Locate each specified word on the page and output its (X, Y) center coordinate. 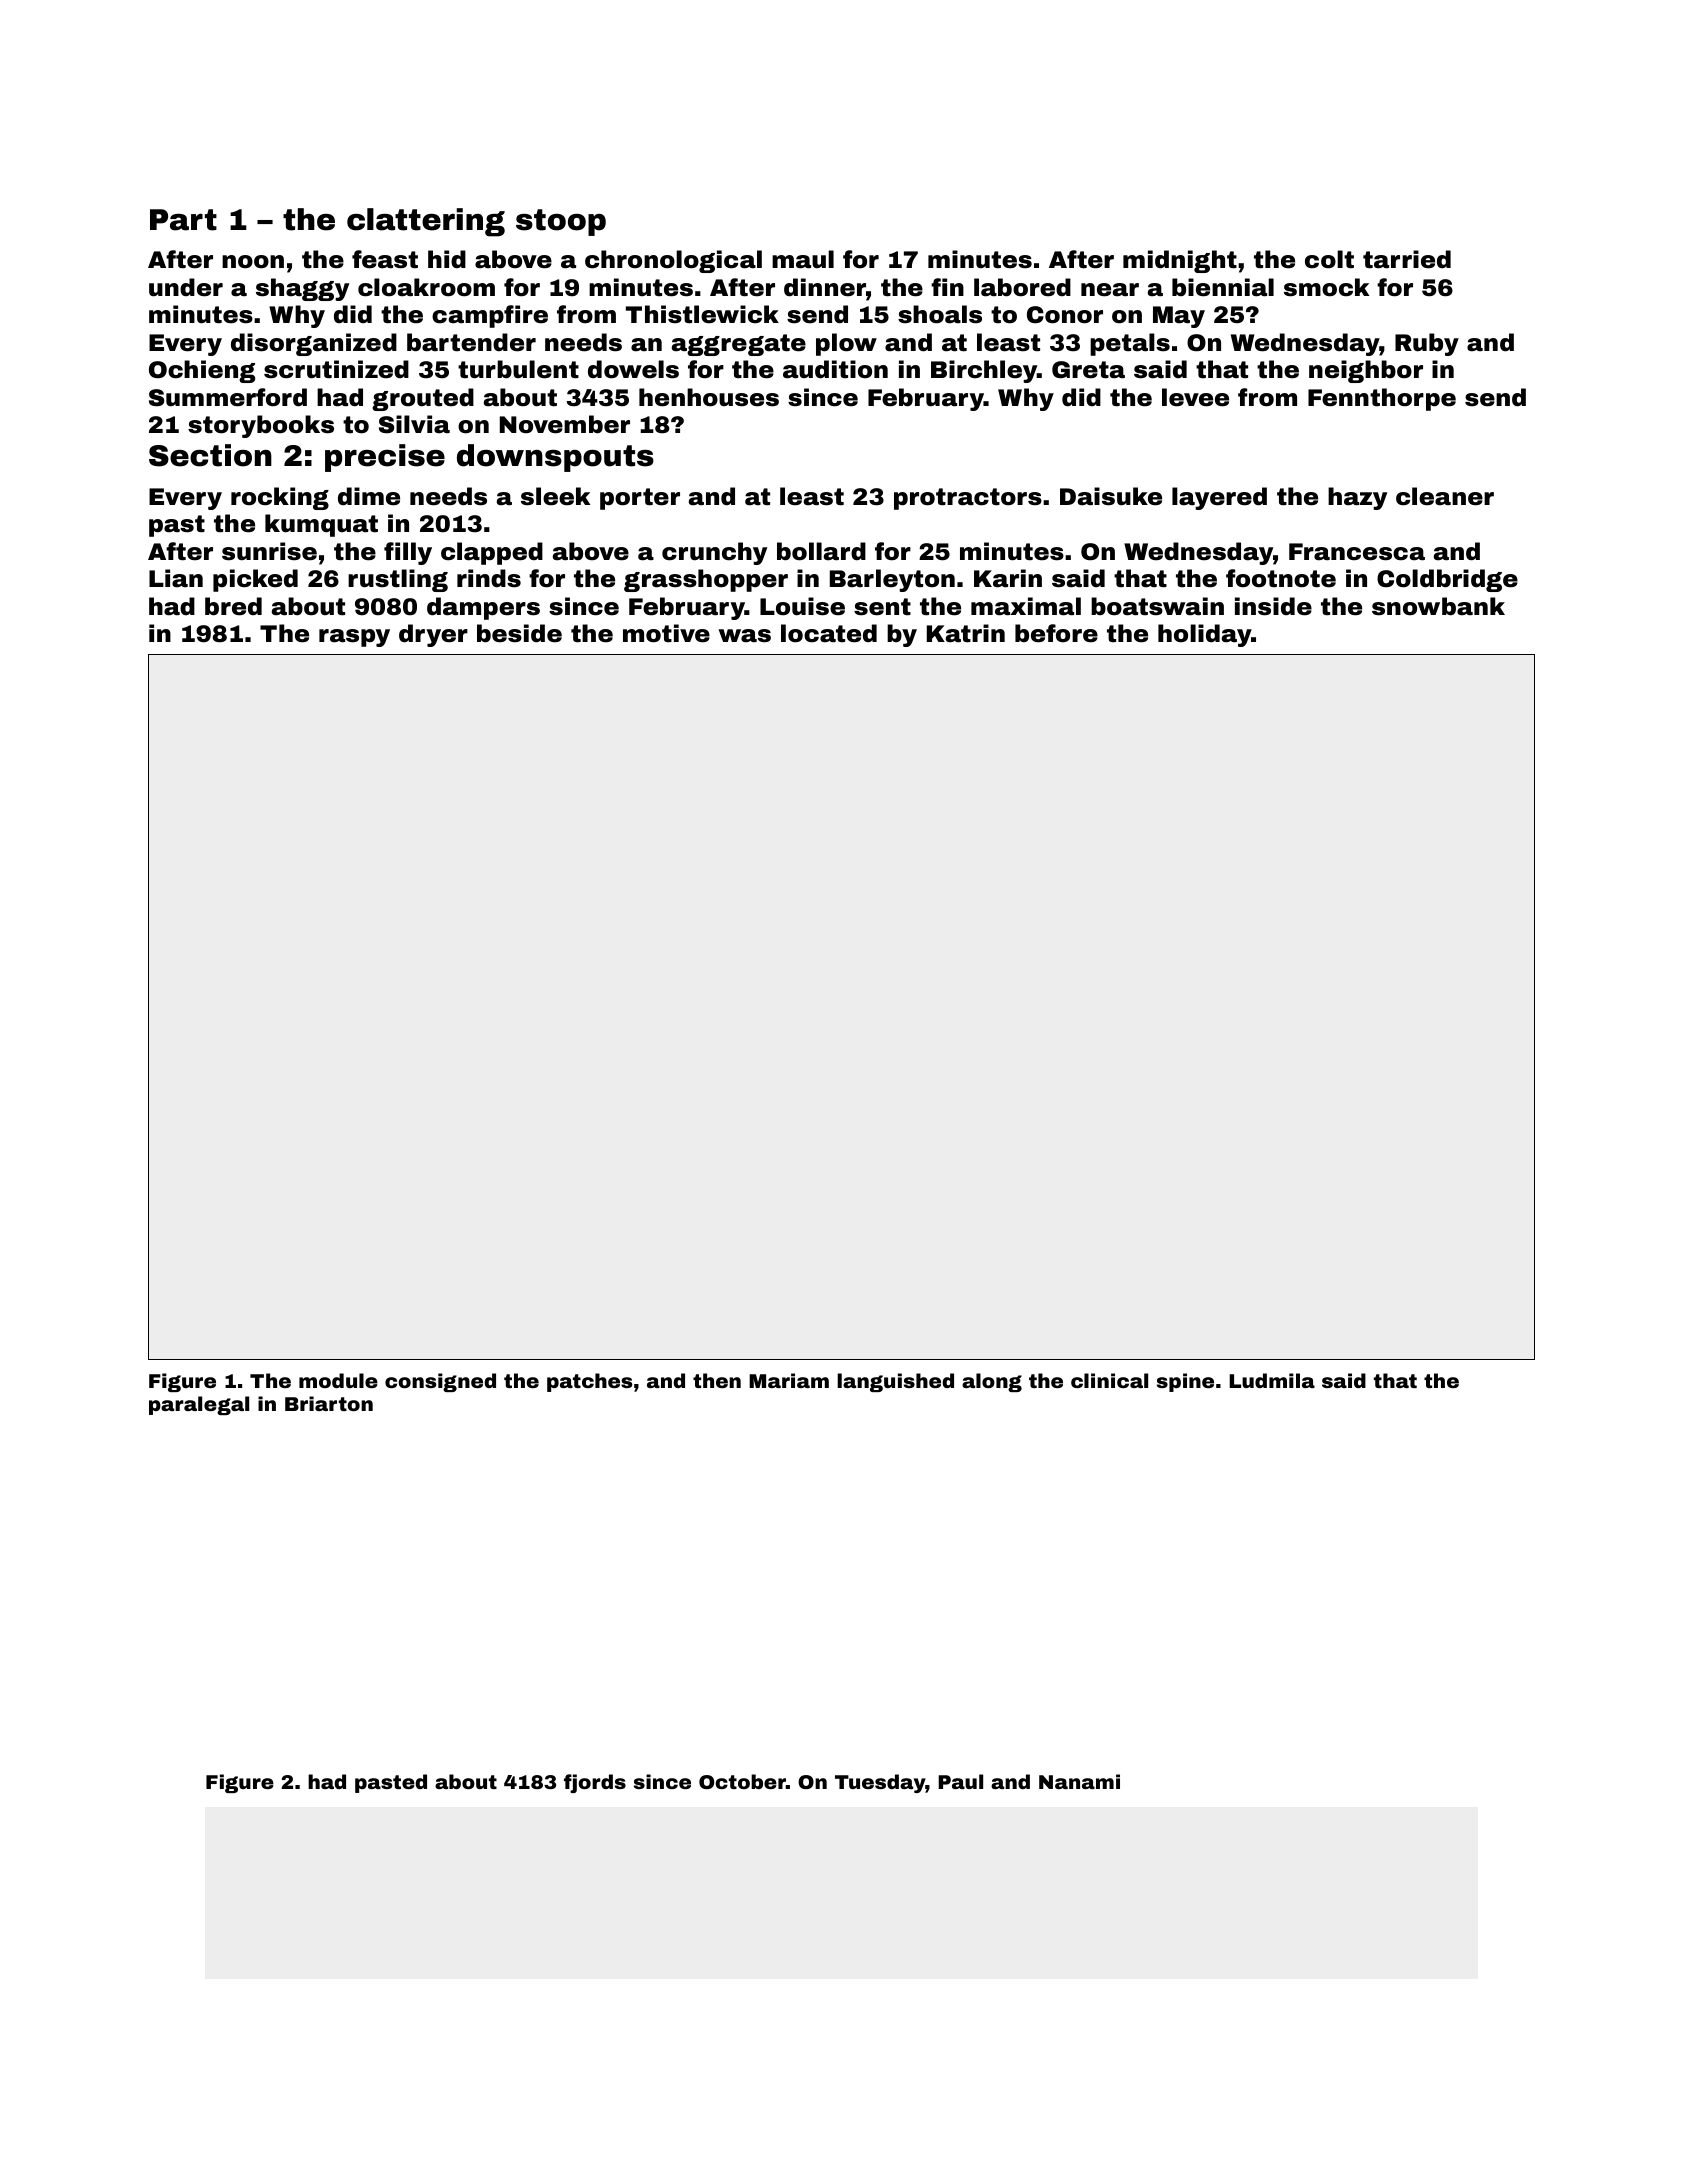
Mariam (789, 1380)
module (338, 1380)
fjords (595, 1783)
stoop (561, 222)
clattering (426, 222)
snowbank (1438, 606)
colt (1329, 259)
